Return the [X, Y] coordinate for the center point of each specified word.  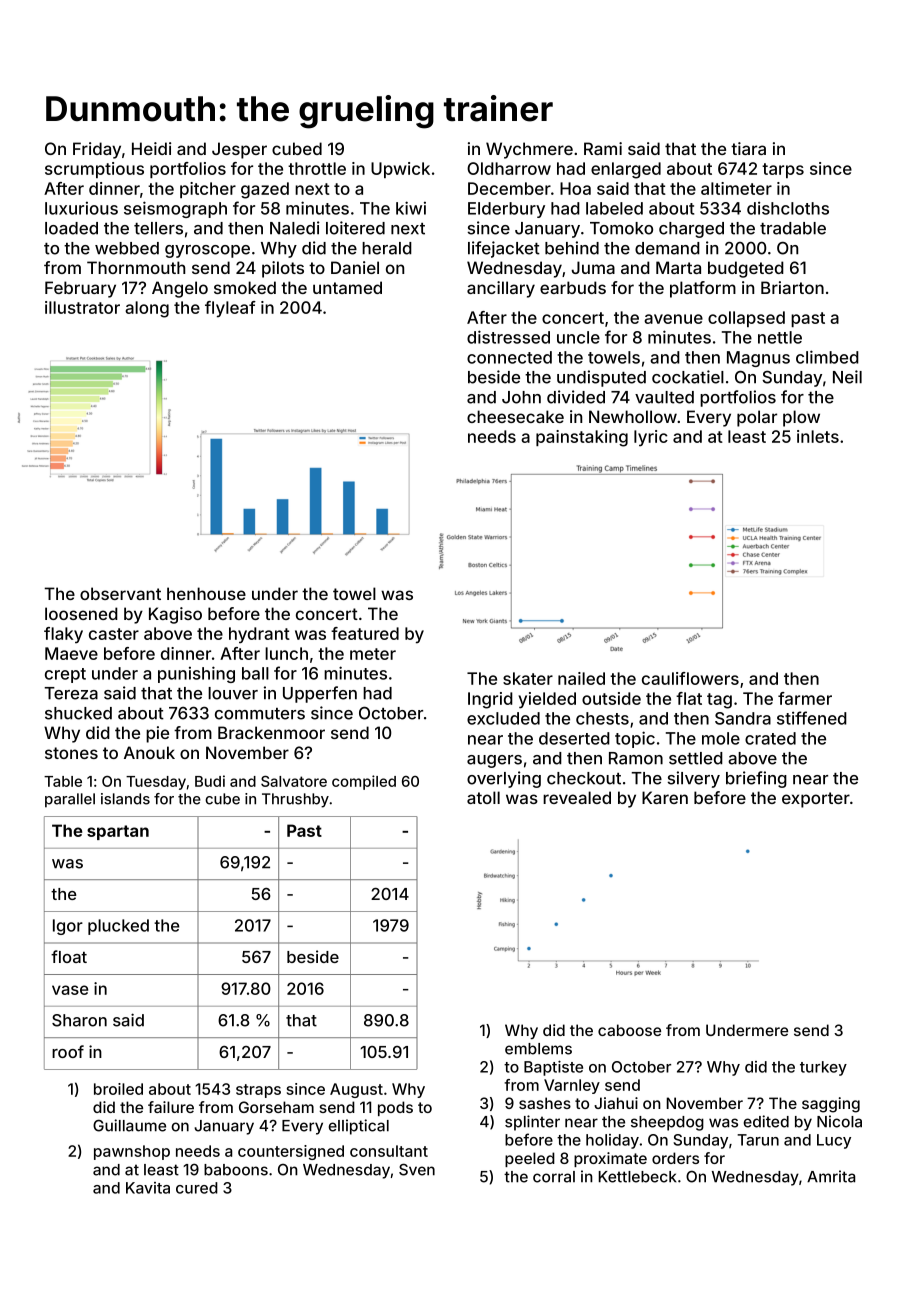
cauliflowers [690, 678]
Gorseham [276, 1107]
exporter [816, 800]
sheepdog [667, 1123]
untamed [347, 287]
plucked [118, 927]
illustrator [82, 307]
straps [258, 1091]
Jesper [239, 150]
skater [528, 678]
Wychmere [529, 150]
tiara [748, 148]
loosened [81, 613]
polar [757, 418]
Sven [417, 1169]
